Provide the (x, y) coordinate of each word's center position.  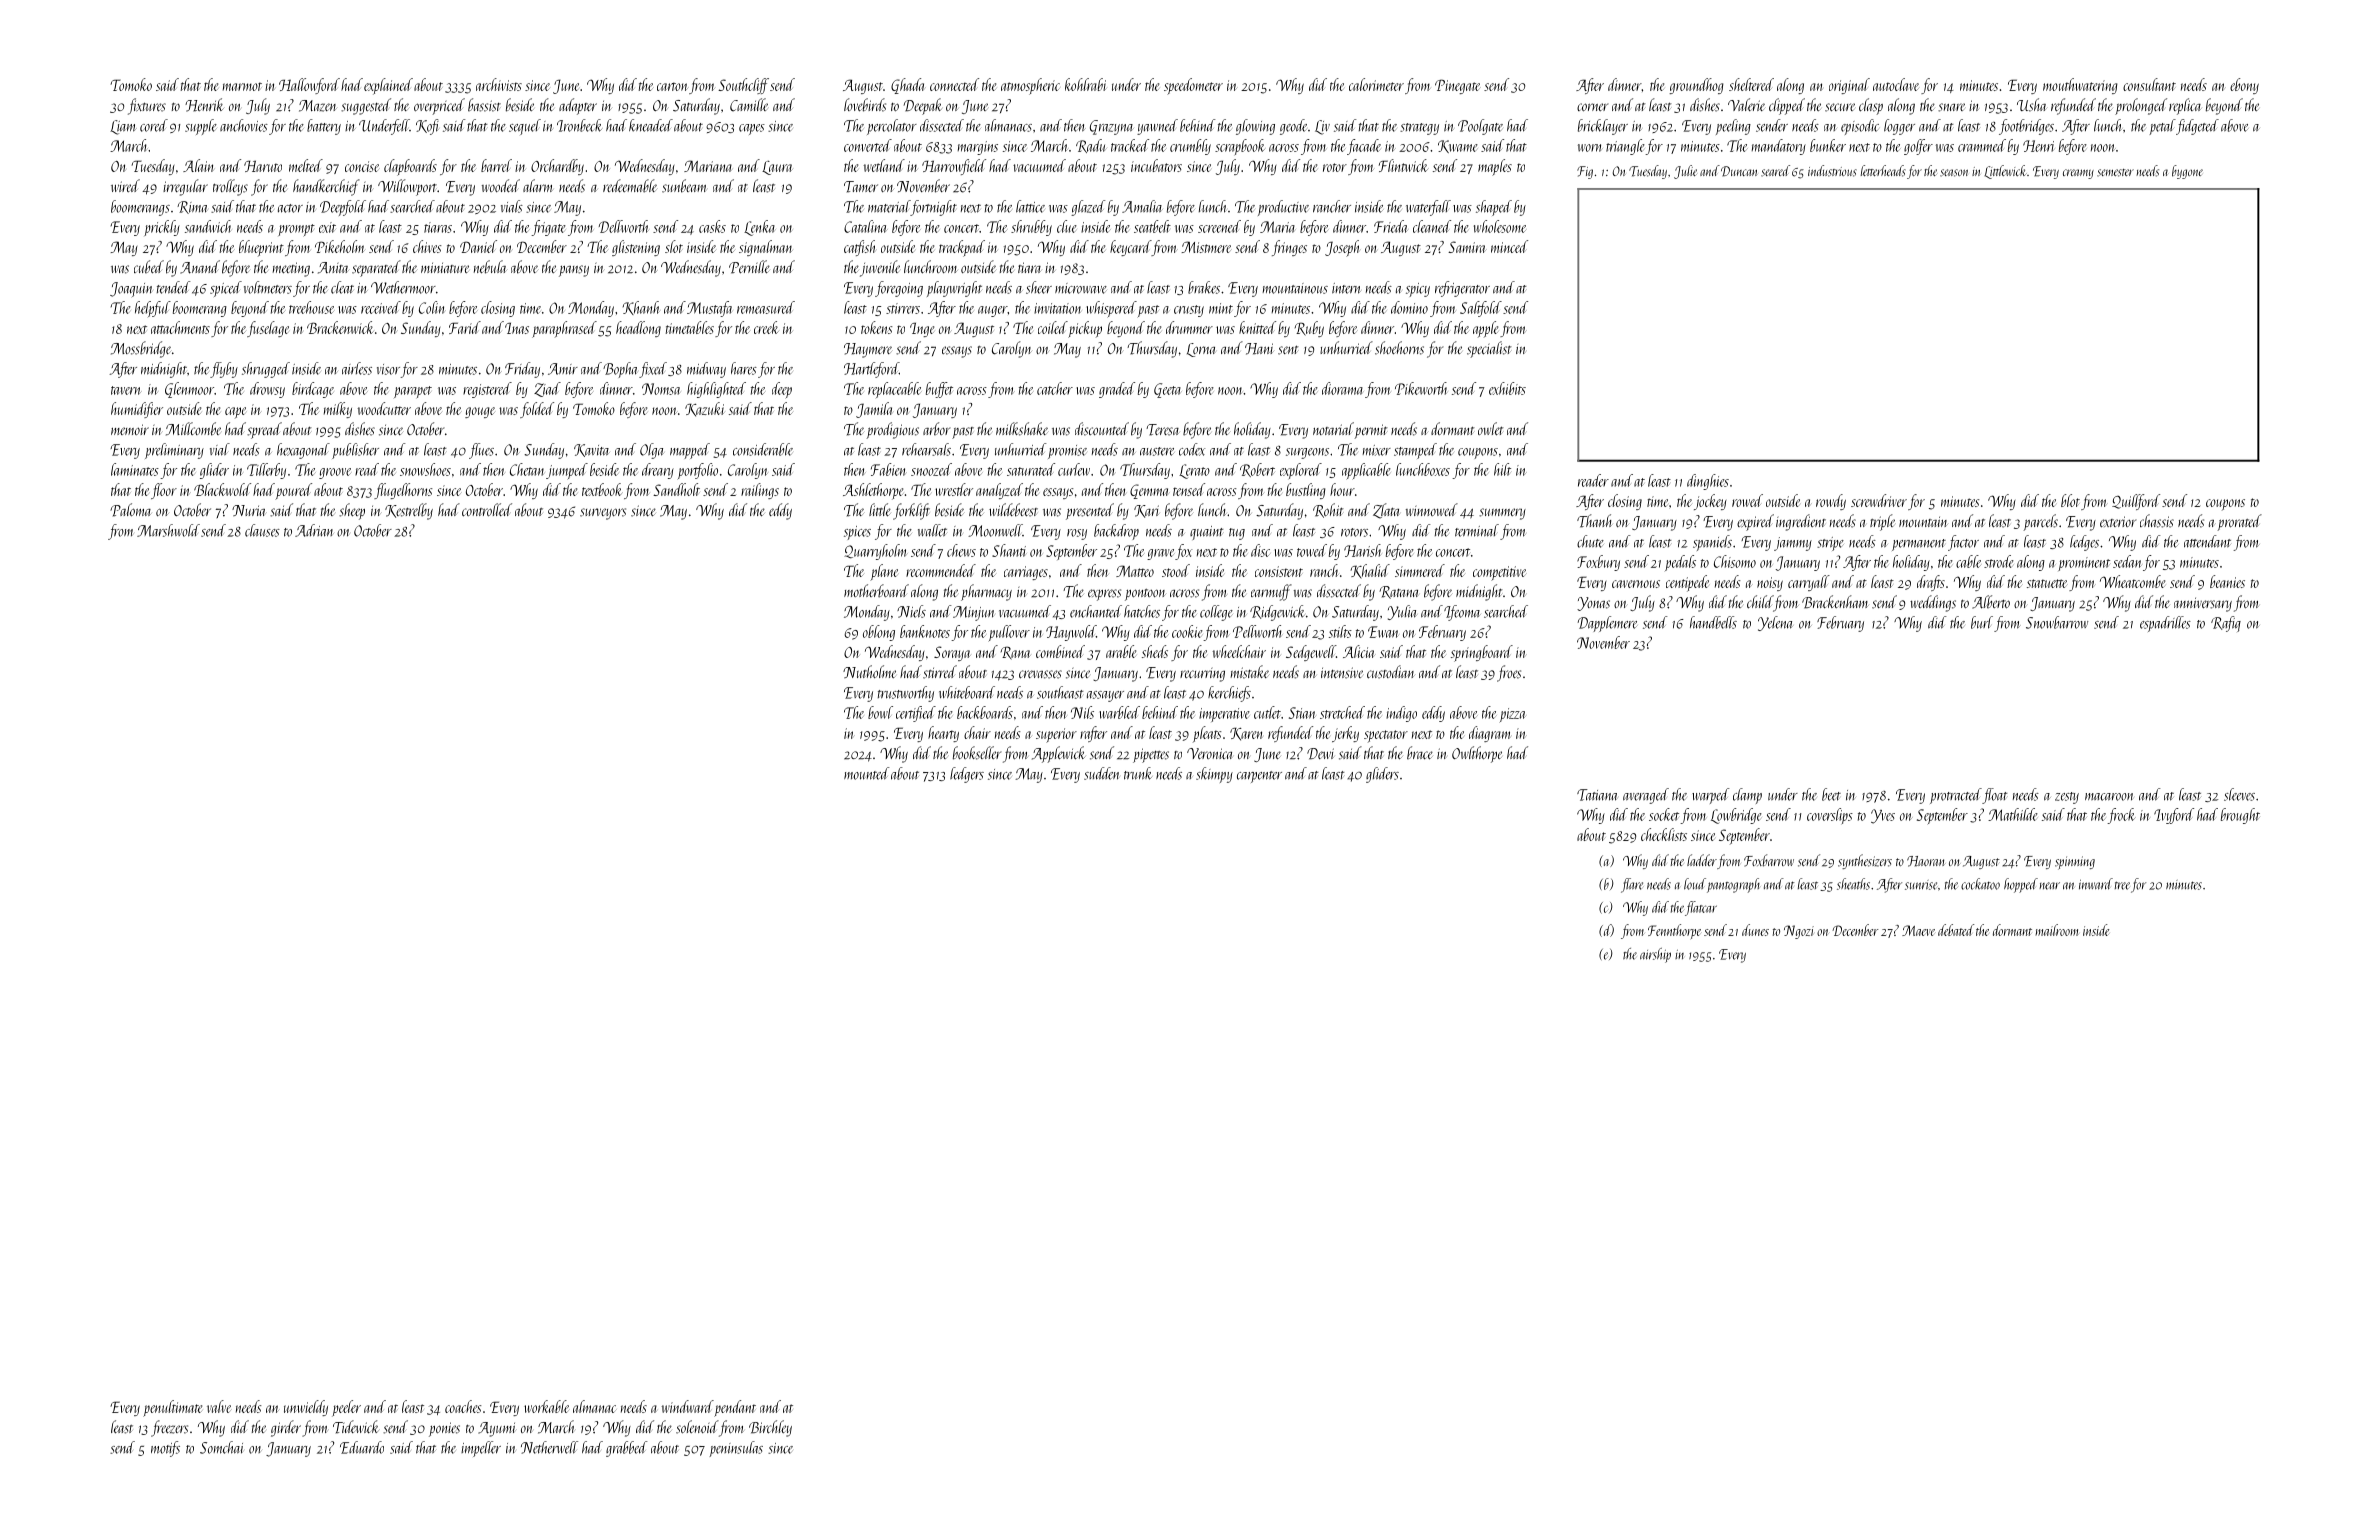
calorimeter (1376, 84)
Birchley (770, 1428)
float (1994, 796)
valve (219, 1406)
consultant (2149, 84)
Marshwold (168, 530)
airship (1655, 955)
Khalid (1370, 571)
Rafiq (2226, 624)
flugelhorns (403, 491)
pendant (735, 1408)
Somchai (221, 1447)
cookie (1187, 631)
